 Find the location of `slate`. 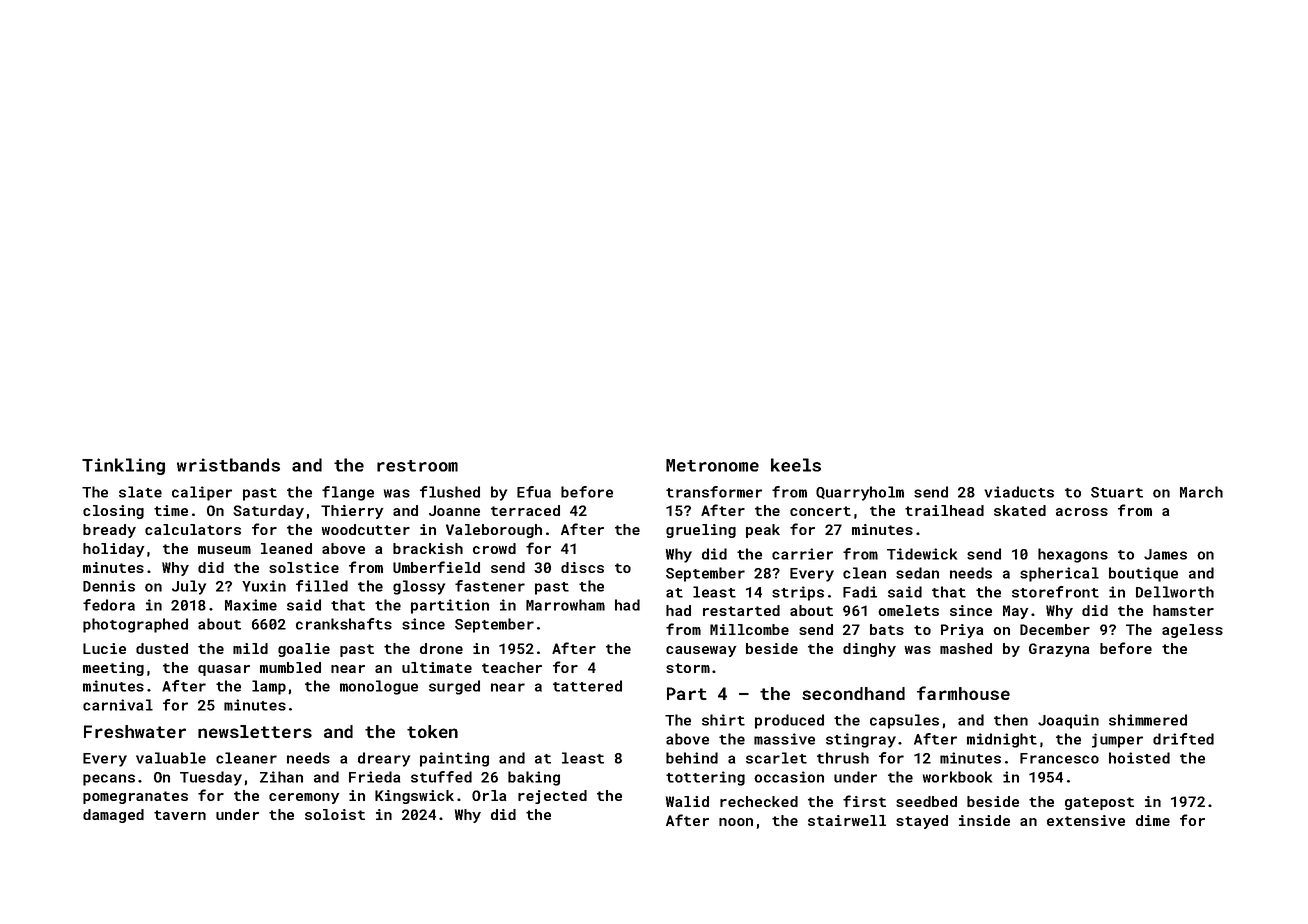

slate is located at coordinates (140, 492).
